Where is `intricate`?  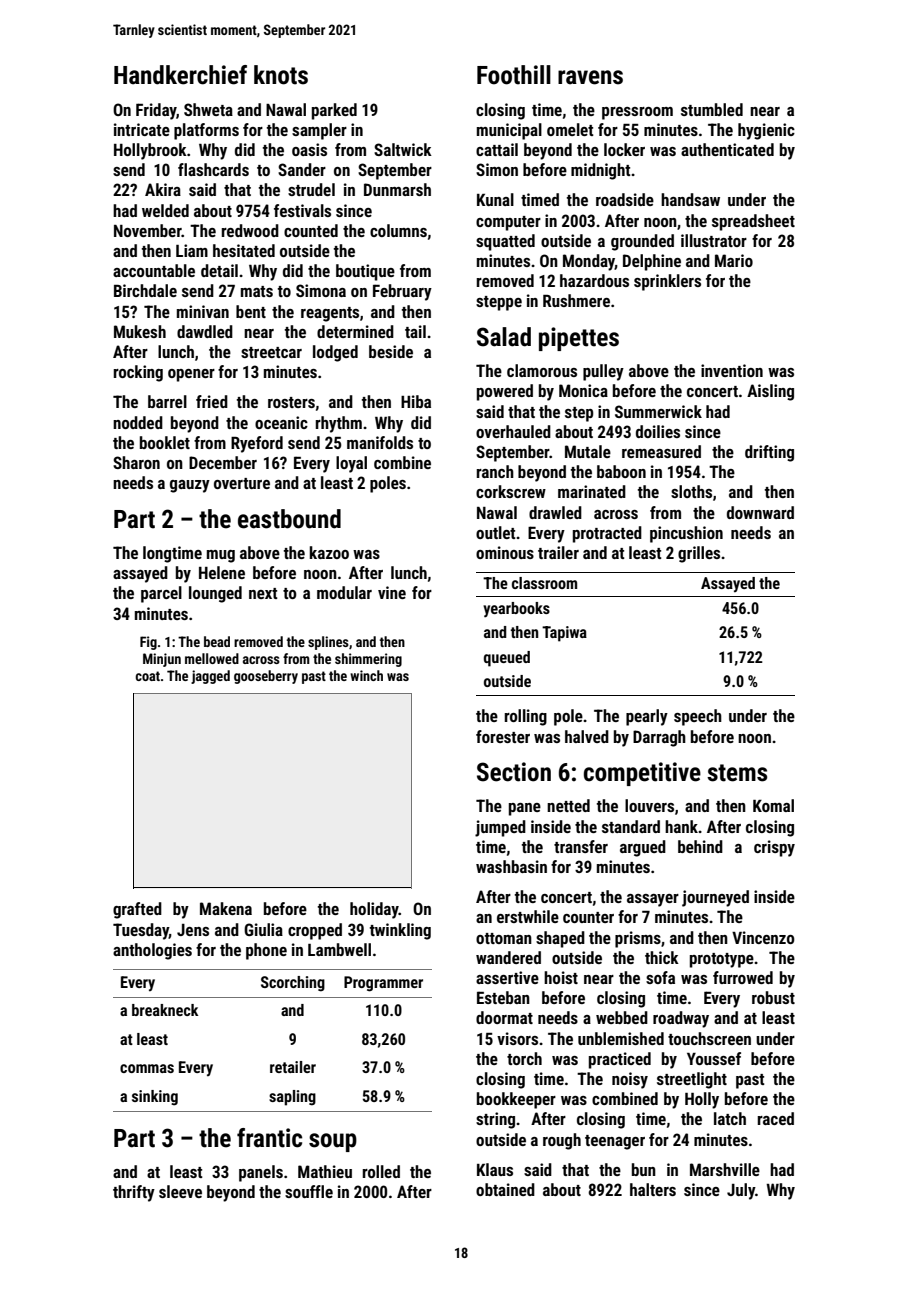 intricate is located at coordinates (142, 129).
